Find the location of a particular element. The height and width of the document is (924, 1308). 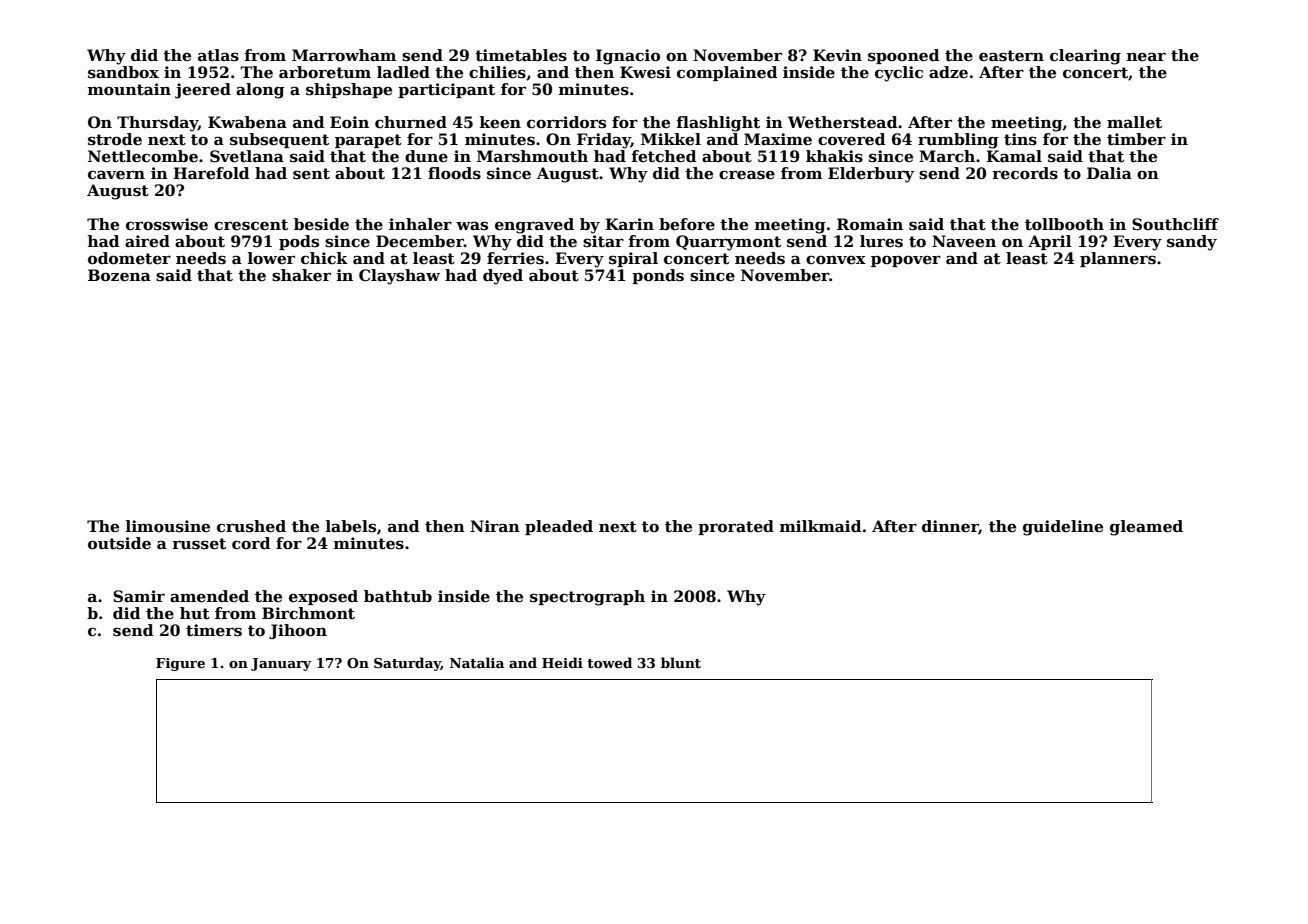

Figure is located at coordinates (180, 664).
